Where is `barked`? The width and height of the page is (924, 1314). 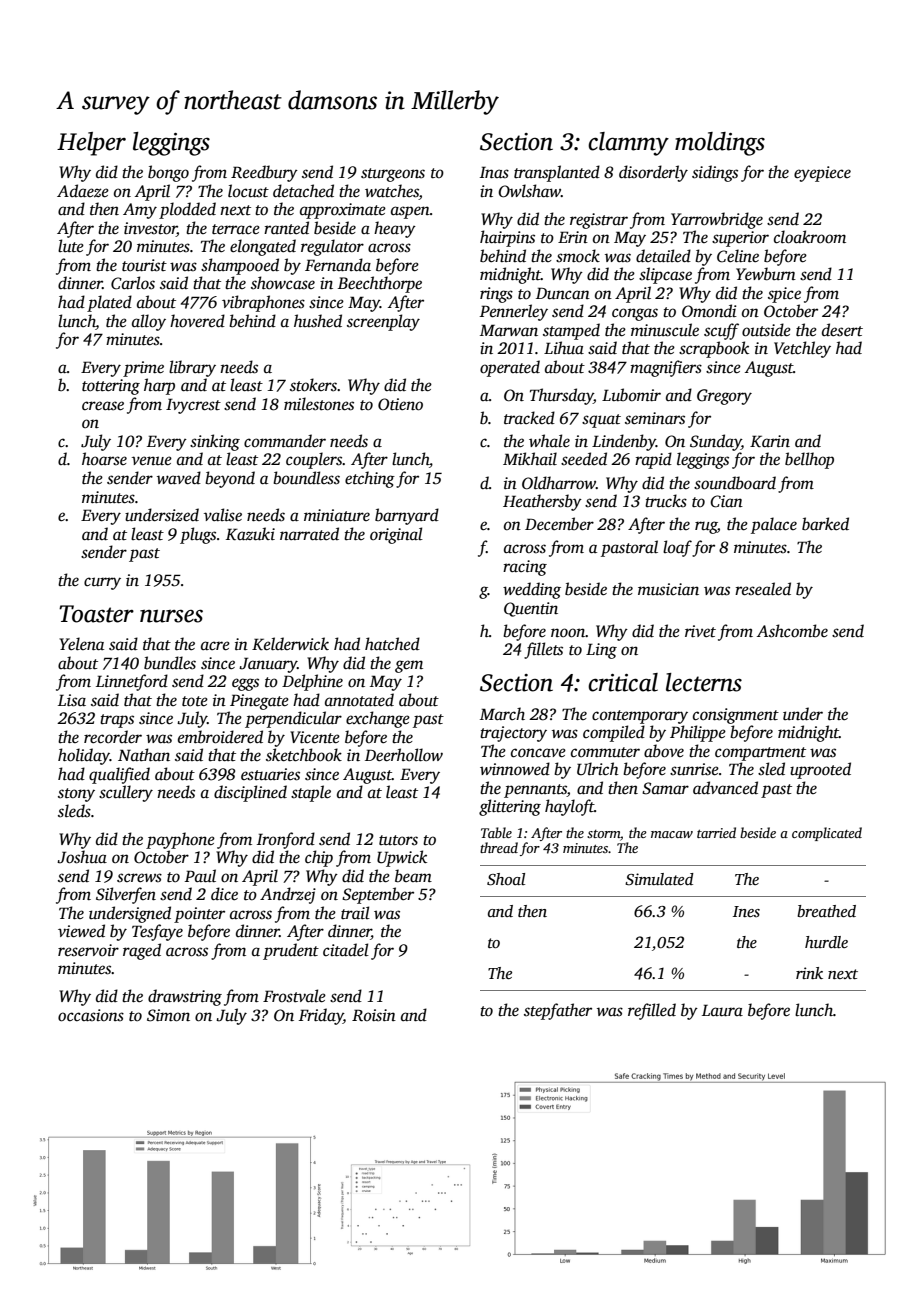
barked is located at coordinates (825, 523).
